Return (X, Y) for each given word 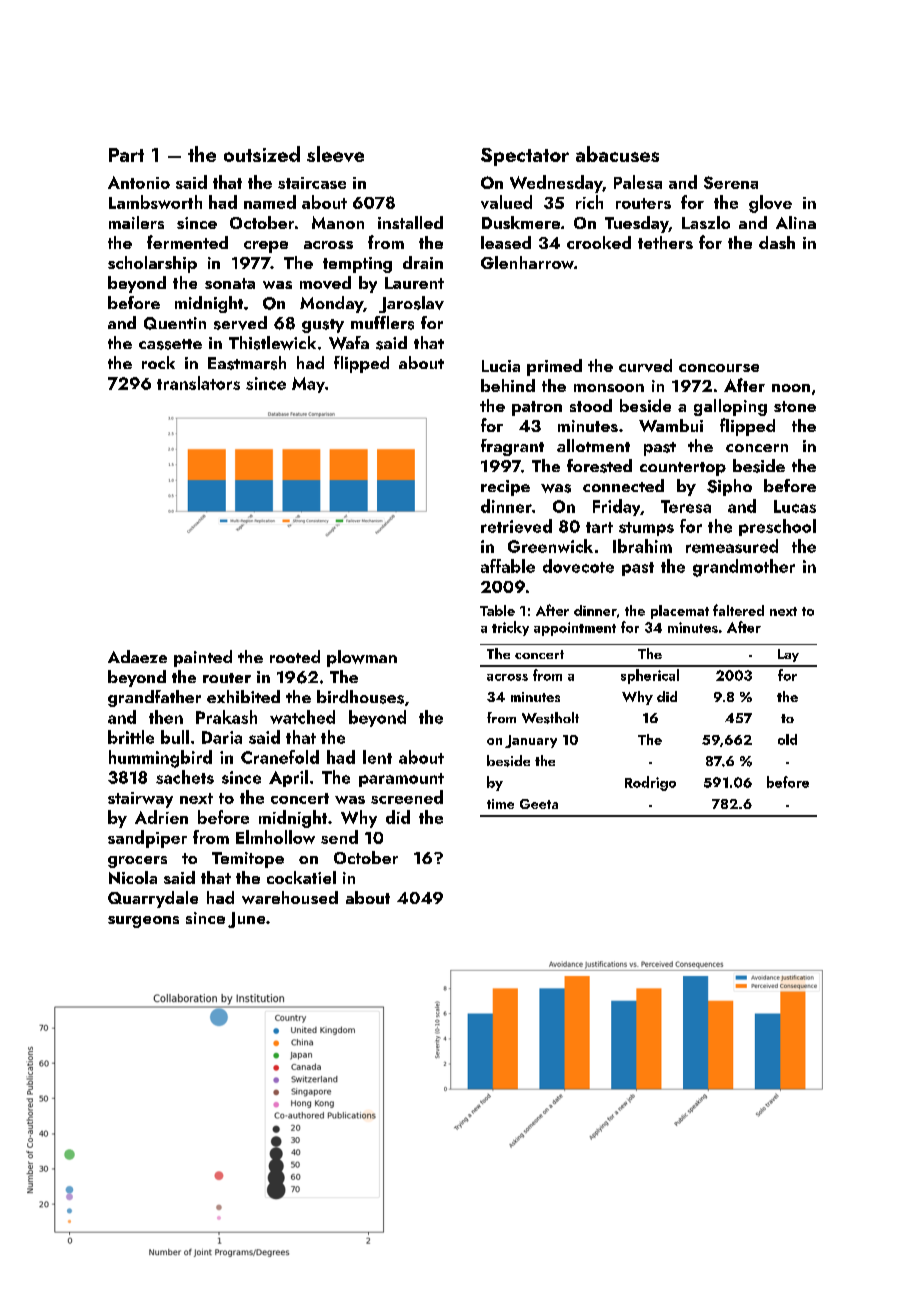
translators (198, 383)
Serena (731, 182)
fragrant (512, 447)
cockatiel (301, 877)
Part (126, 155)
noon (791, 388)
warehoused (290, 897)
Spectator (525, 157)
